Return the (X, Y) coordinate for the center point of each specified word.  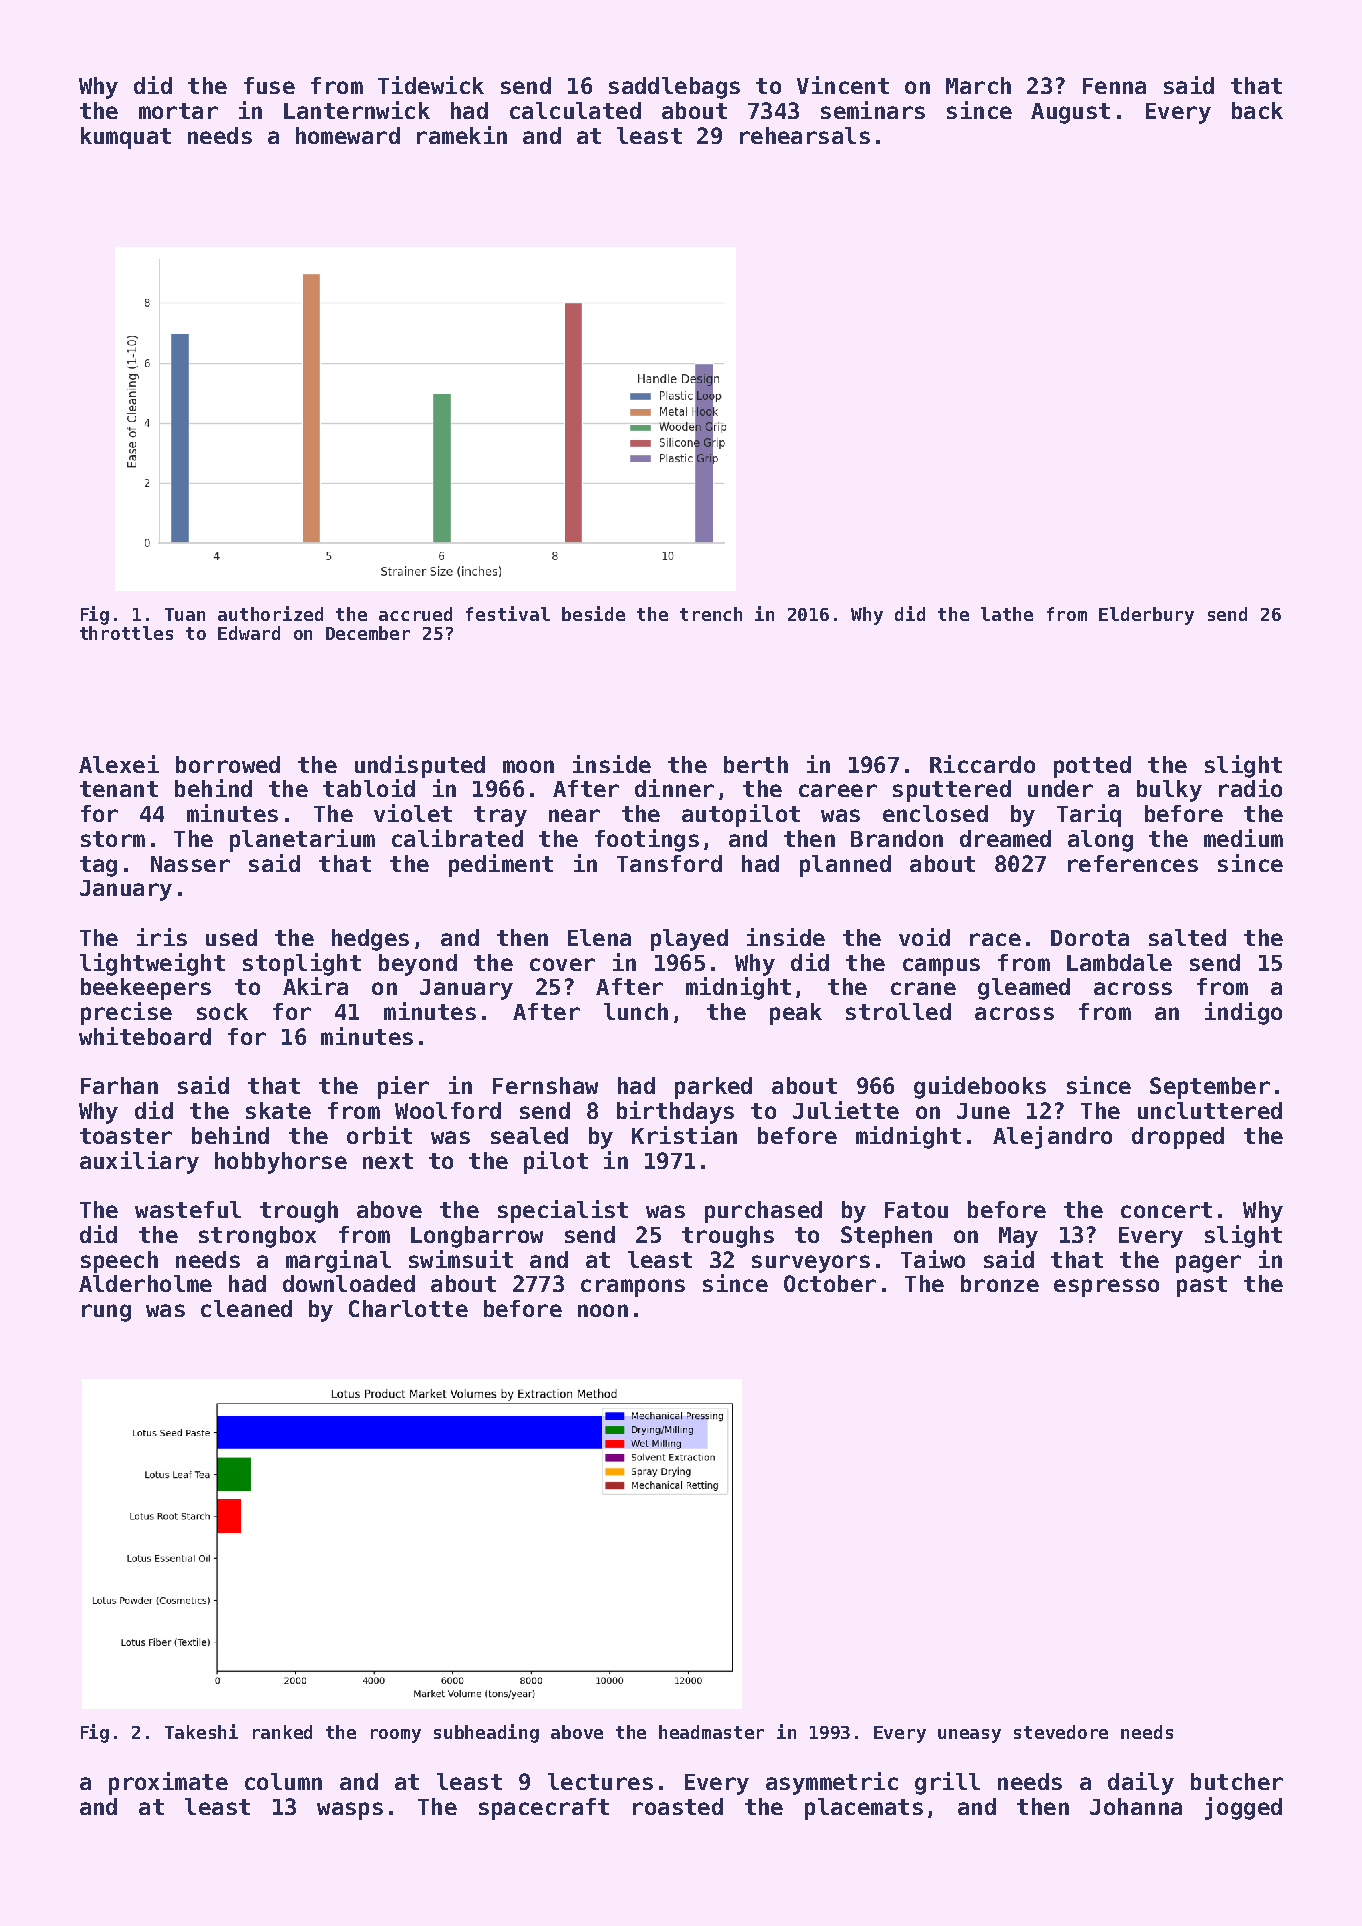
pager (1208, 1264)
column (283, 1781)
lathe (1007, 614)
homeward (348, 135)
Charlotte (408, 1308)
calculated (575, 110)
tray (500, 816)
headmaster (711, 1732)
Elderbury (1146, 616)
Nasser (190, 864)
